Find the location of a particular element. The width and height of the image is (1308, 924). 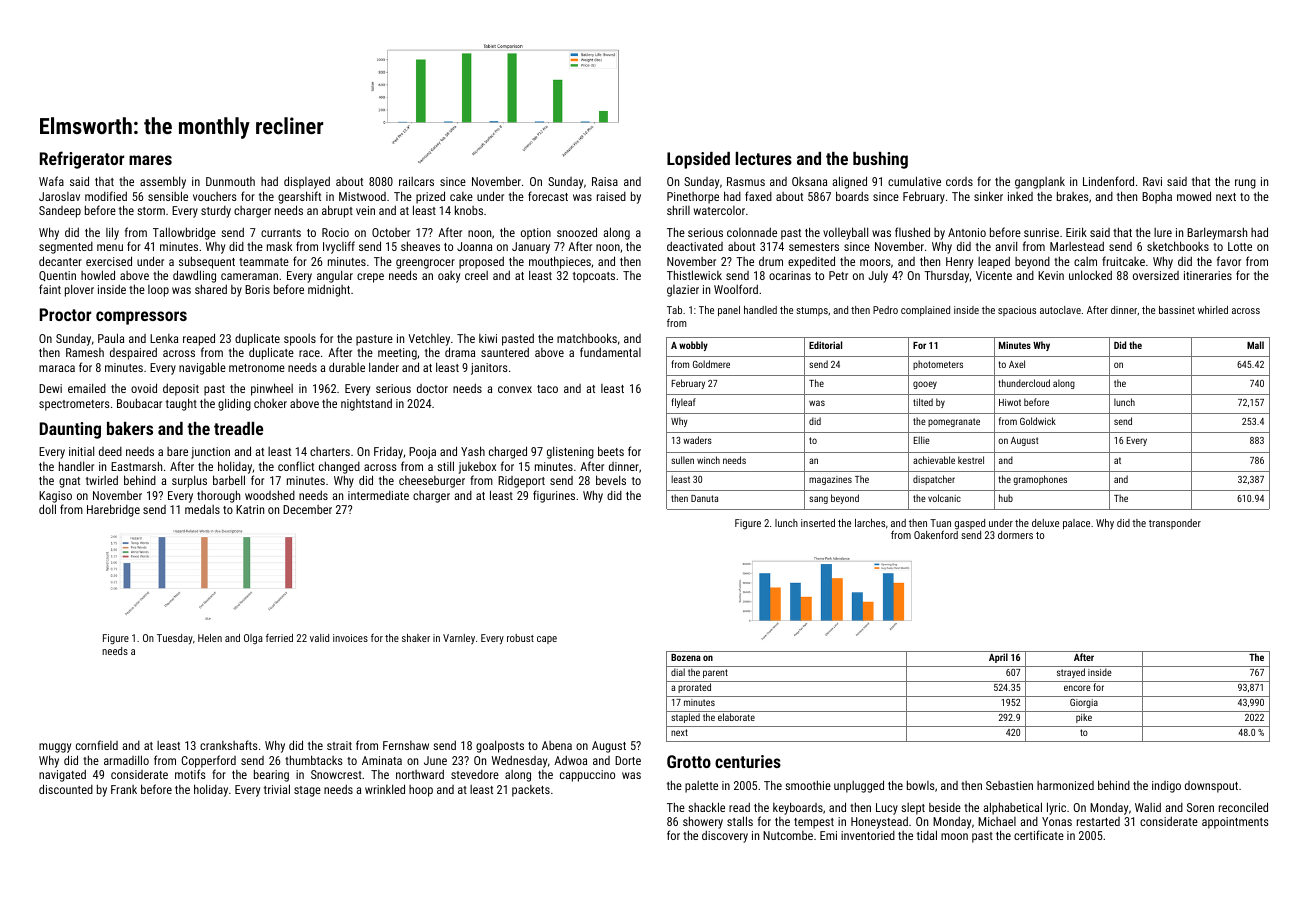

whirled is located at coordinates (1213, 310).
